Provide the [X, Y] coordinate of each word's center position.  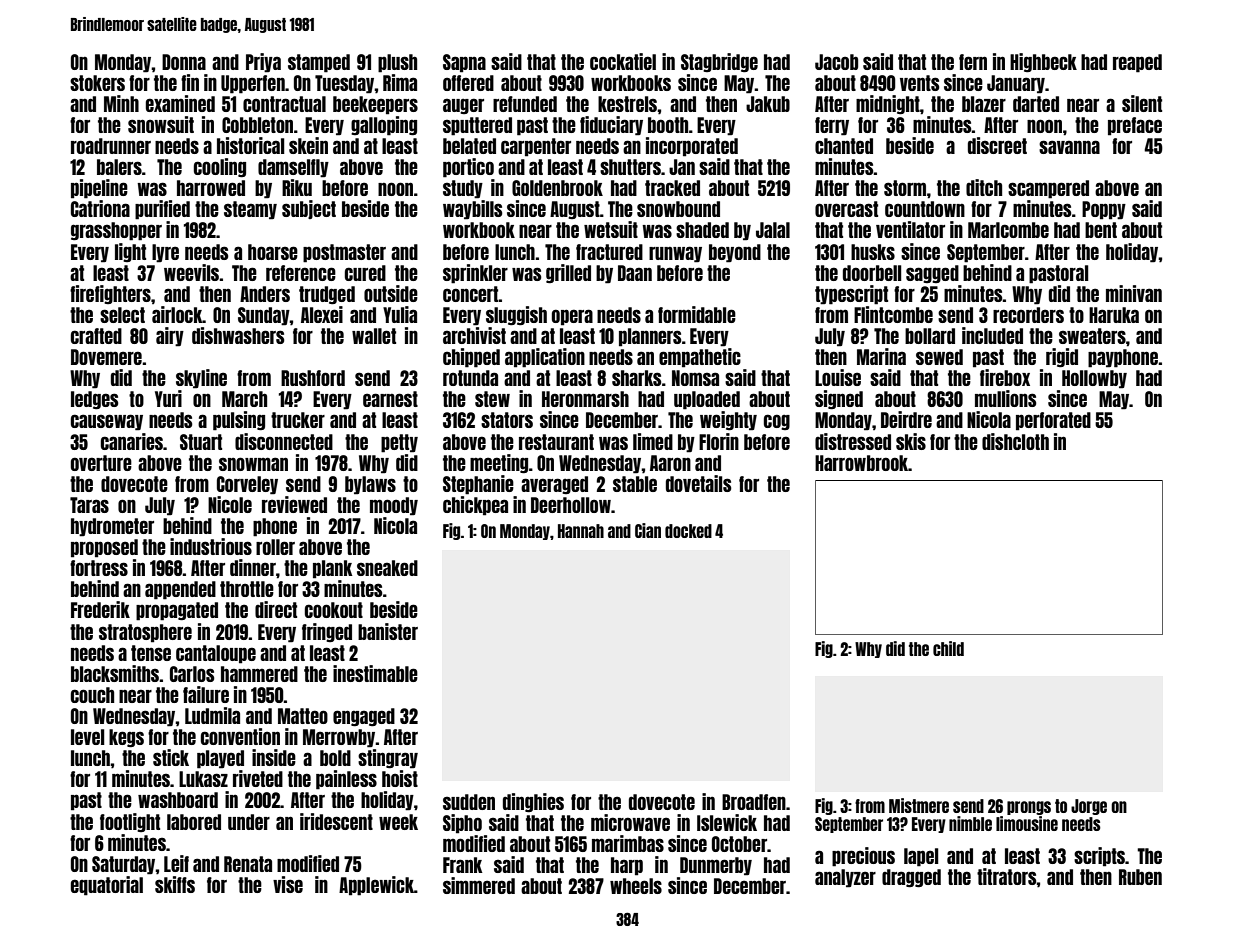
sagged [932, 274]
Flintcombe [893, 314]
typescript [851, 295]
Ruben [1140, 877]
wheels [636, 886]
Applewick [376, 886]
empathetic [700, 358]
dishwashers [238, 335]
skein [308, 145]
